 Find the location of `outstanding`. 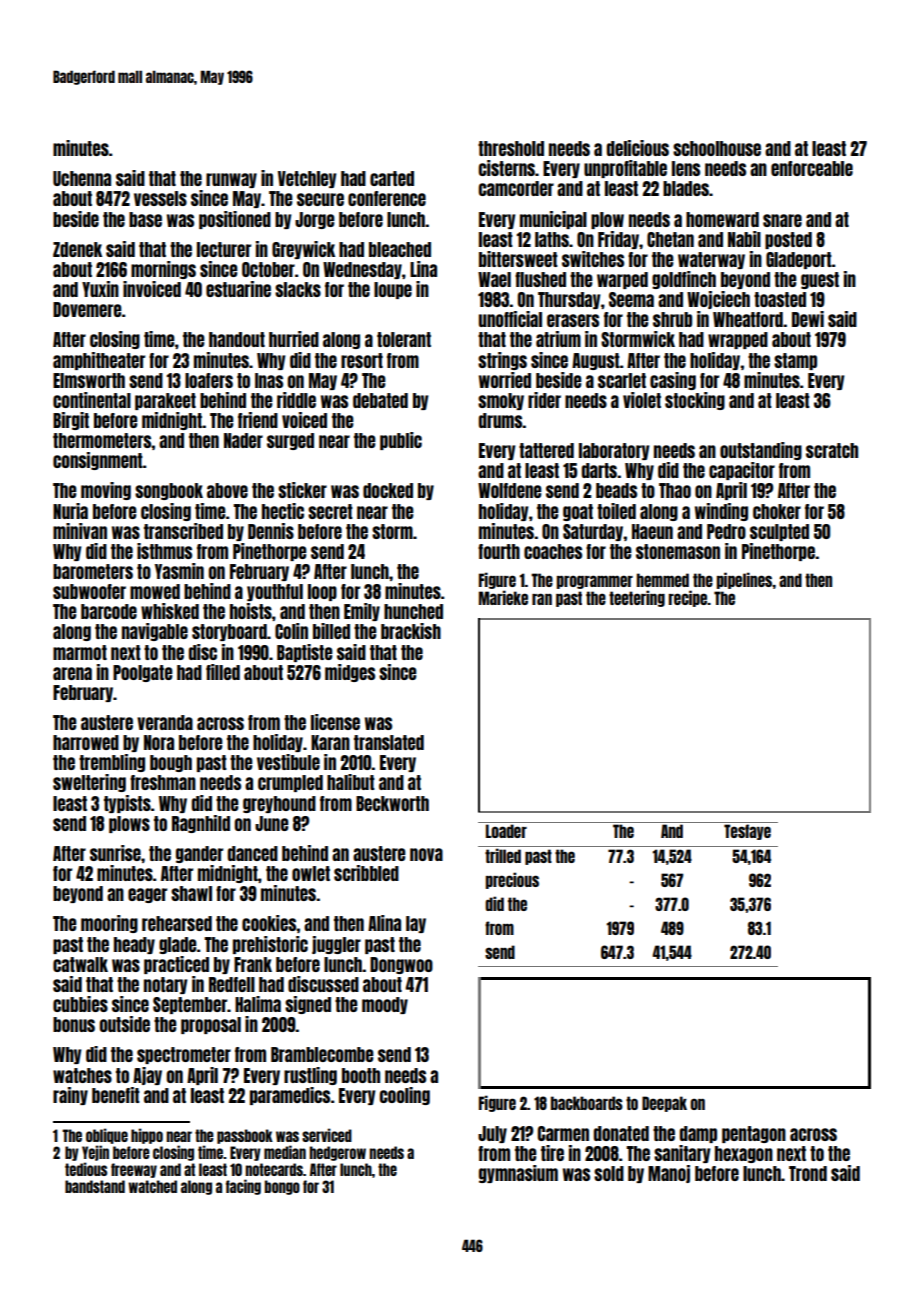

outstanding is located at coordinates (761, 451).
